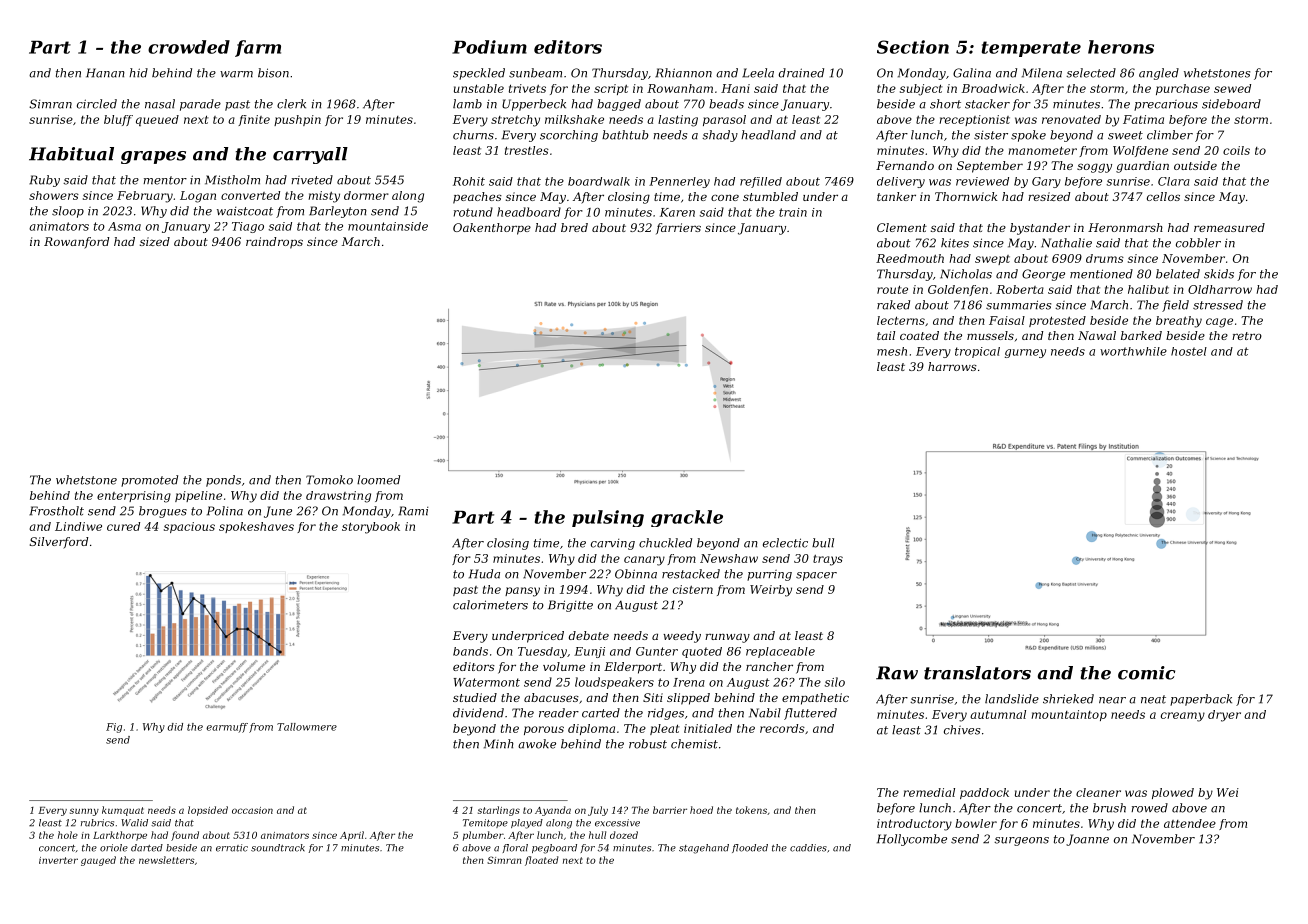 Image resolution: width=1308 pixels, height=924 pixels. Describe the element at coordinates (258, 48) in the image. I see `farm` at that location.
